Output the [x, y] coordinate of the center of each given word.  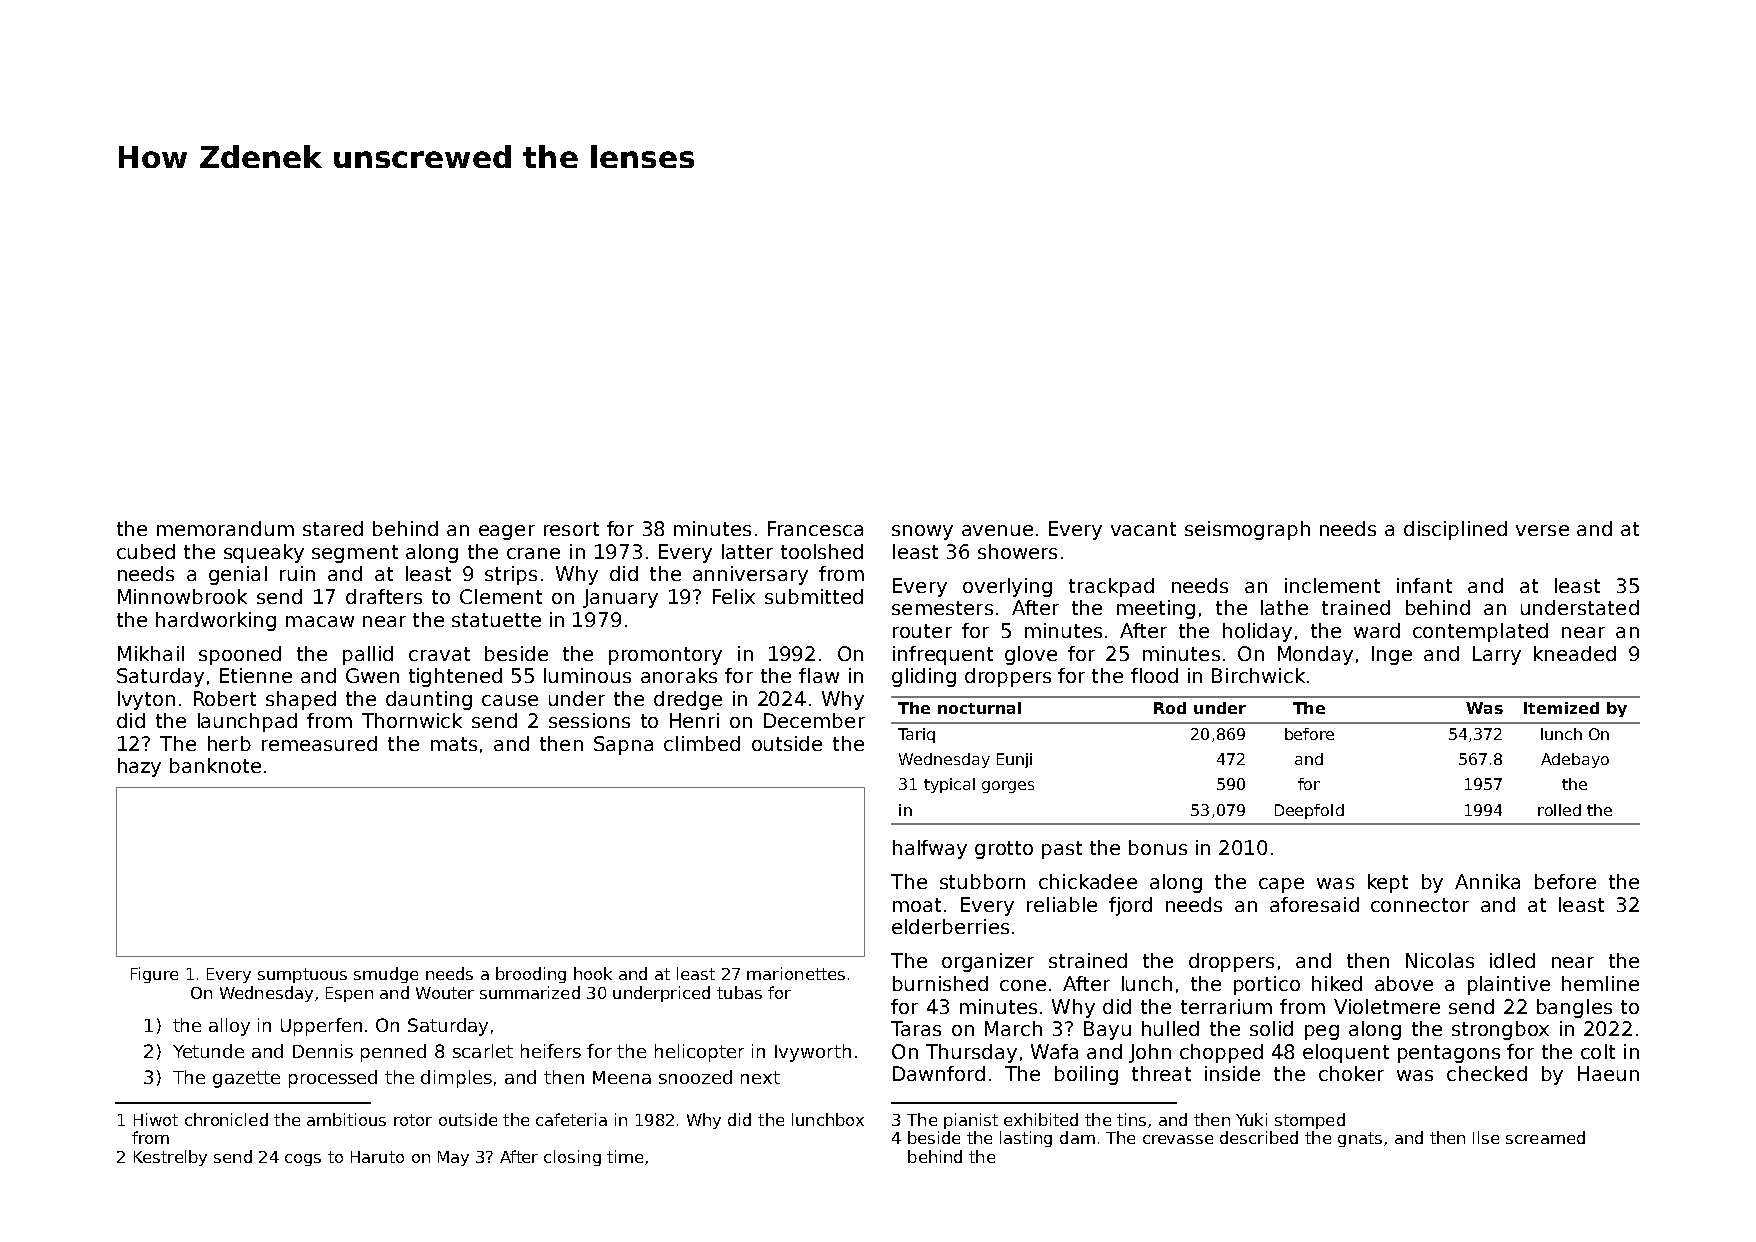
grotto [1004, 850]
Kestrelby [170, 1158]
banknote [215, 765]
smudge [386, 975]
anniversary [750, 575]
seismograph [1247, 530]
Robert [225, 698]
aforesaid [1314, 904]
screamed [1545, 1137]
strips [511, 575]
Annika [1487, 881]
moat [917, 905]
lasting [1026, 1139]
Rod [1170, 708]
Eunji [1014, 760]
